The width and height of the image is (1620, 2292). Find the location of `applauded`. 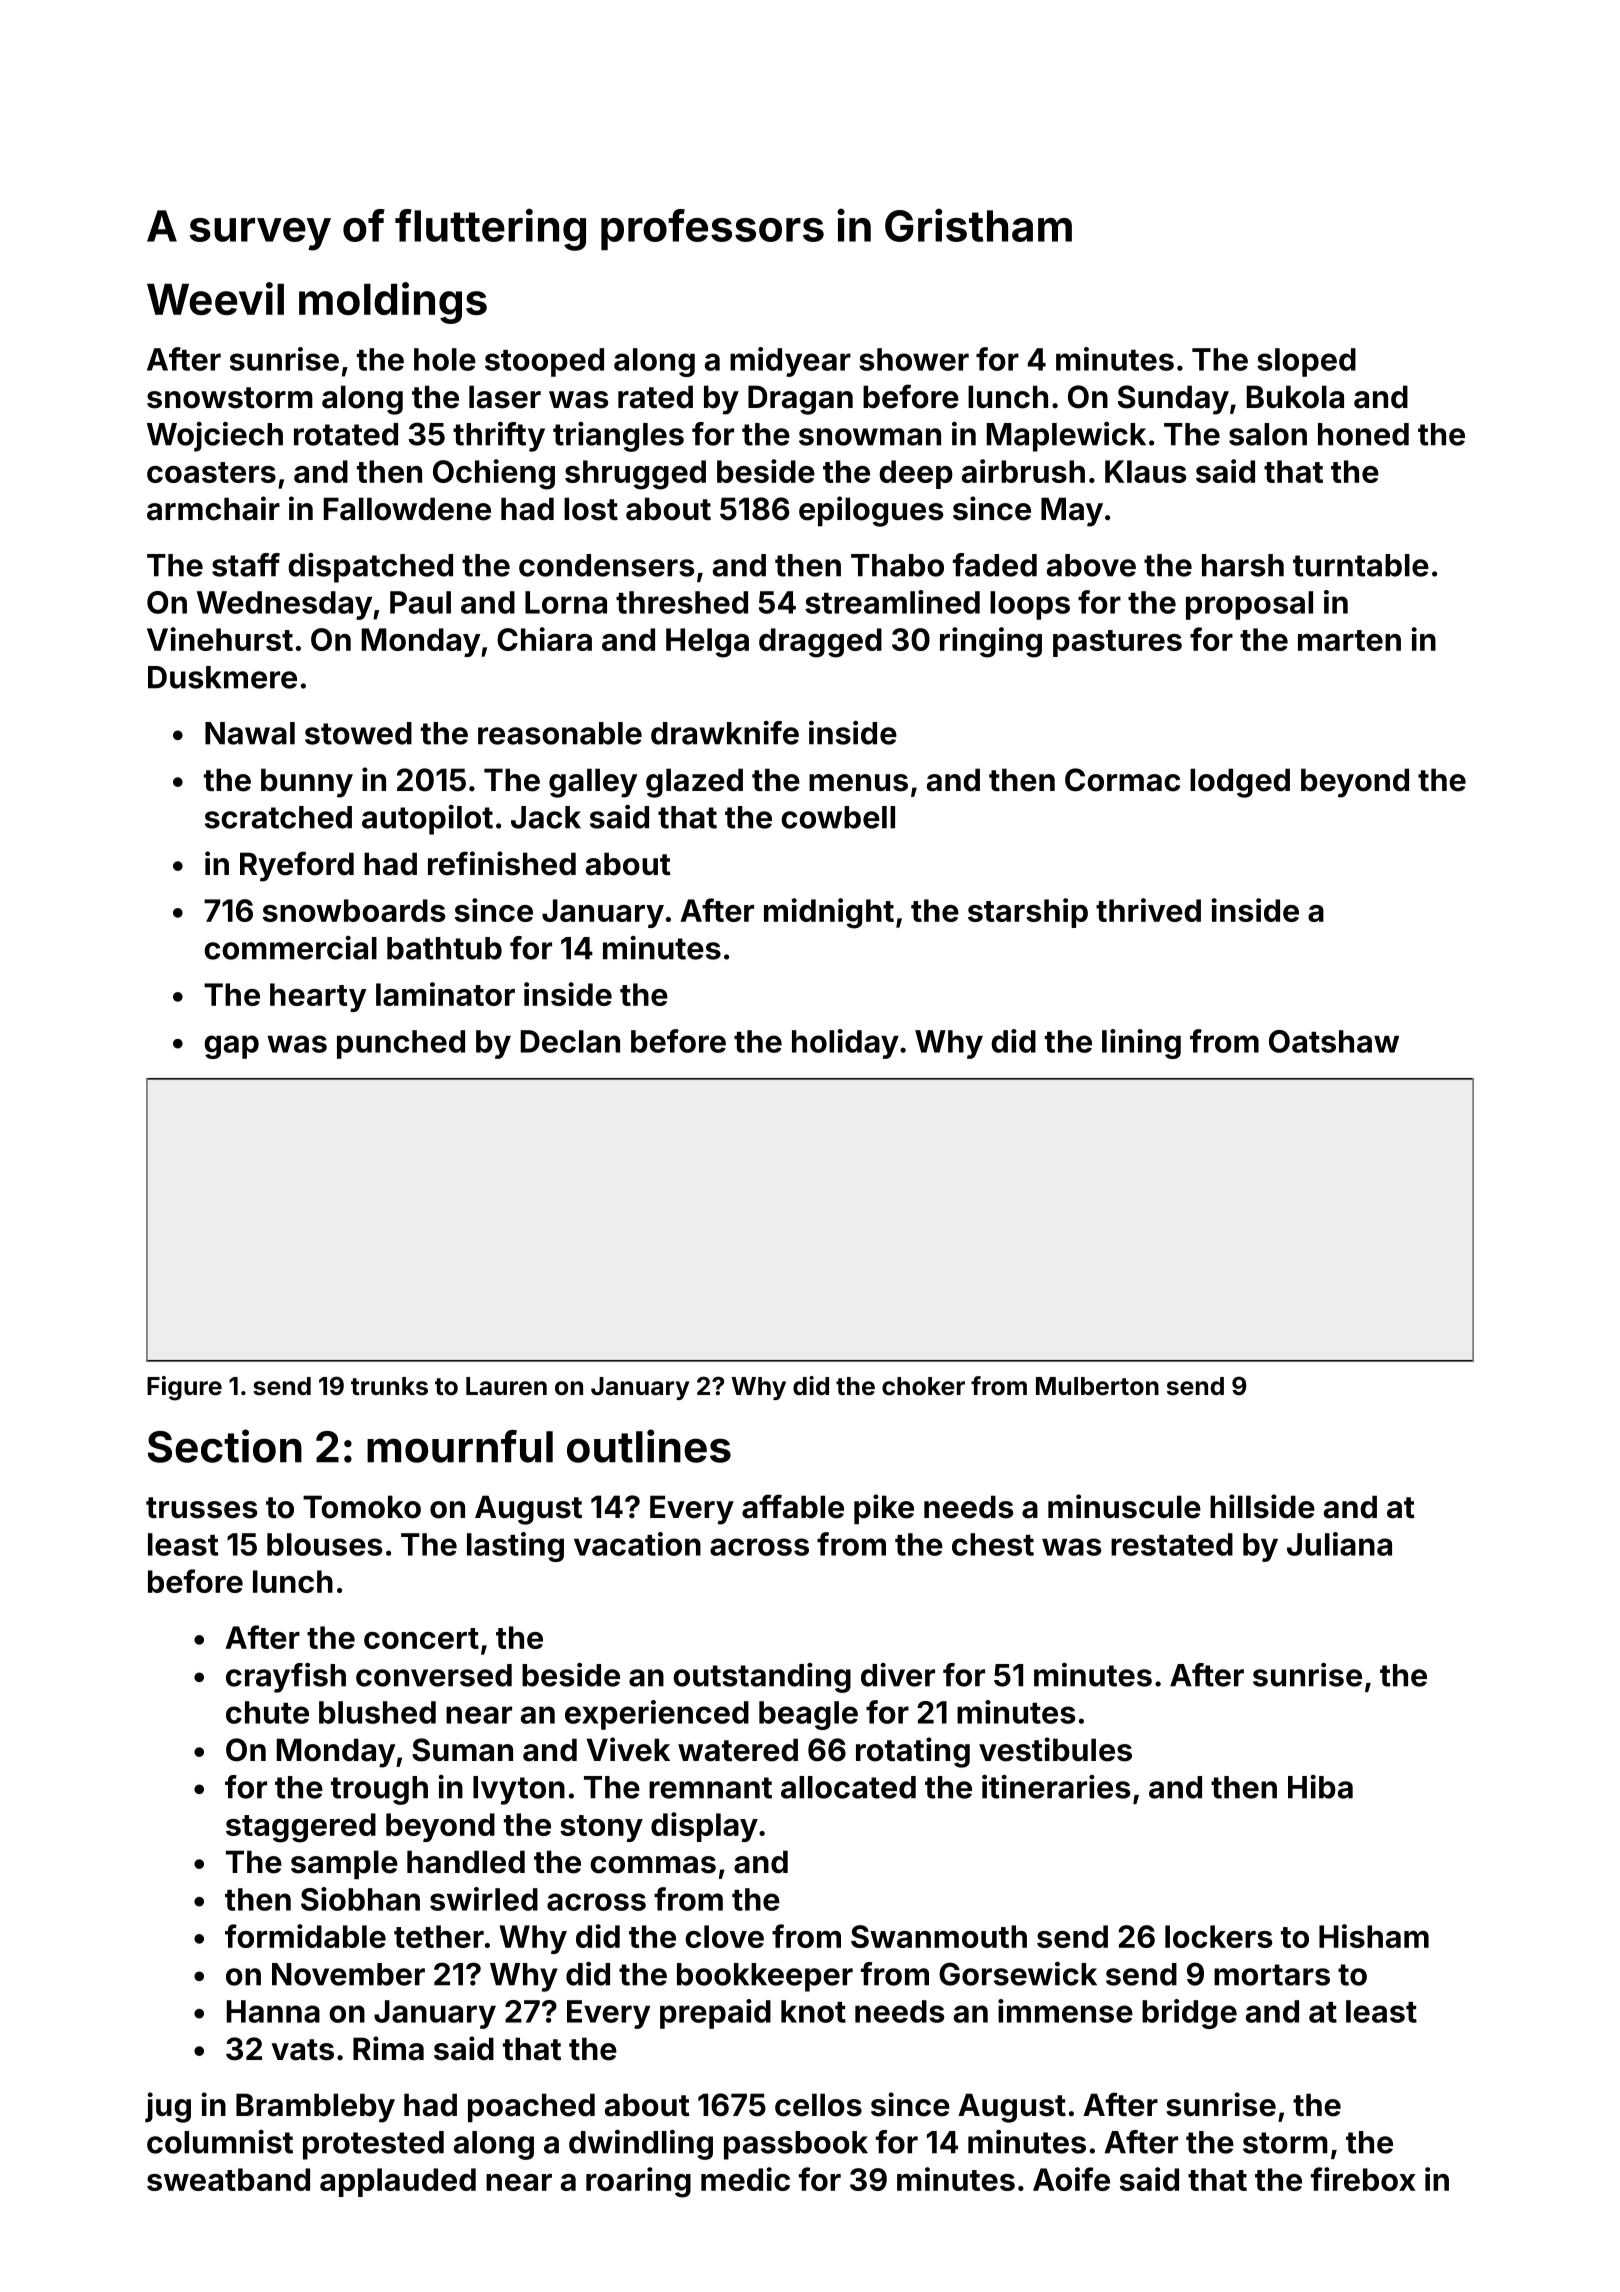

applauded is located at coordinates (398, 2182).
